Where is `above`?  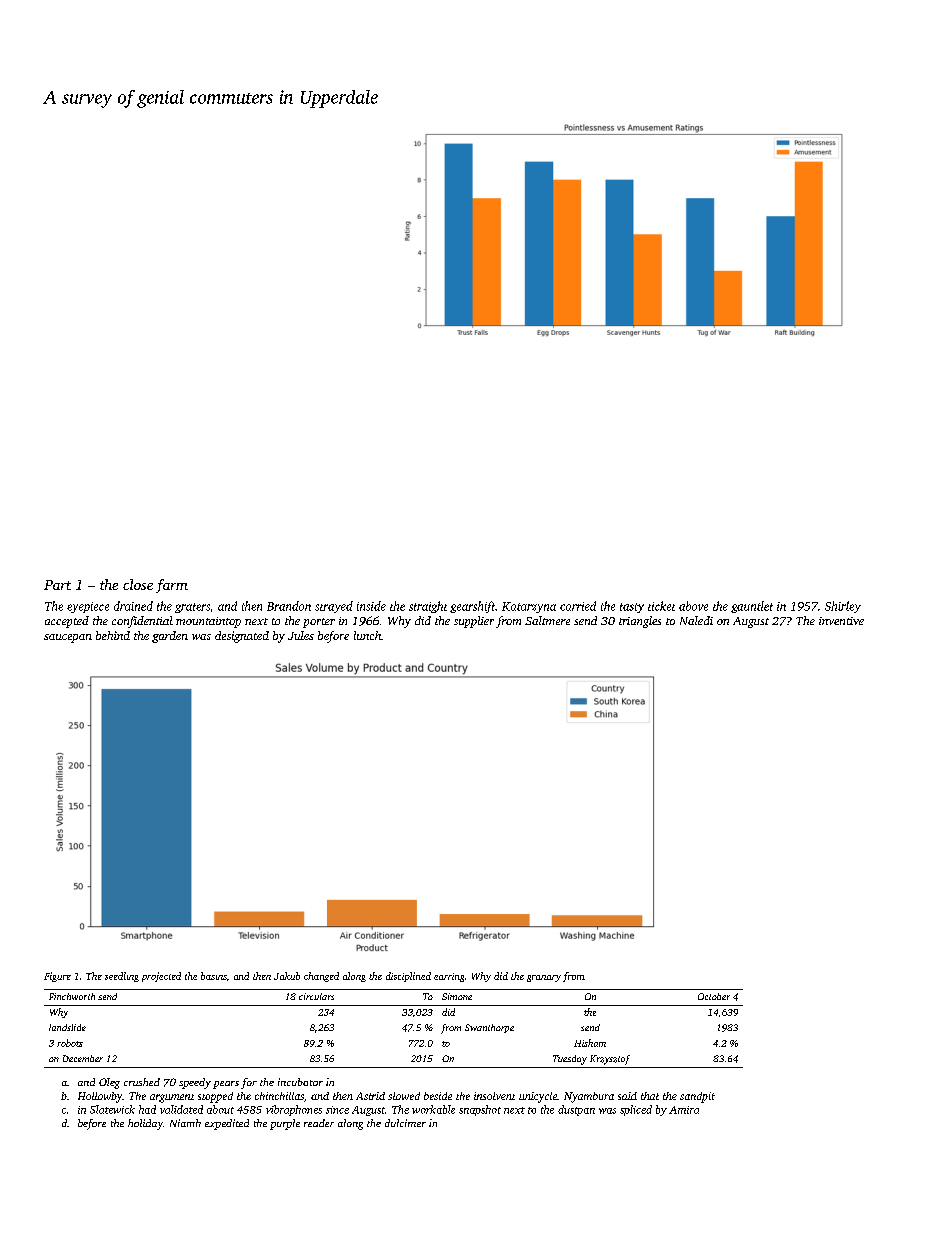
above is located at coordinates (693, 606).
